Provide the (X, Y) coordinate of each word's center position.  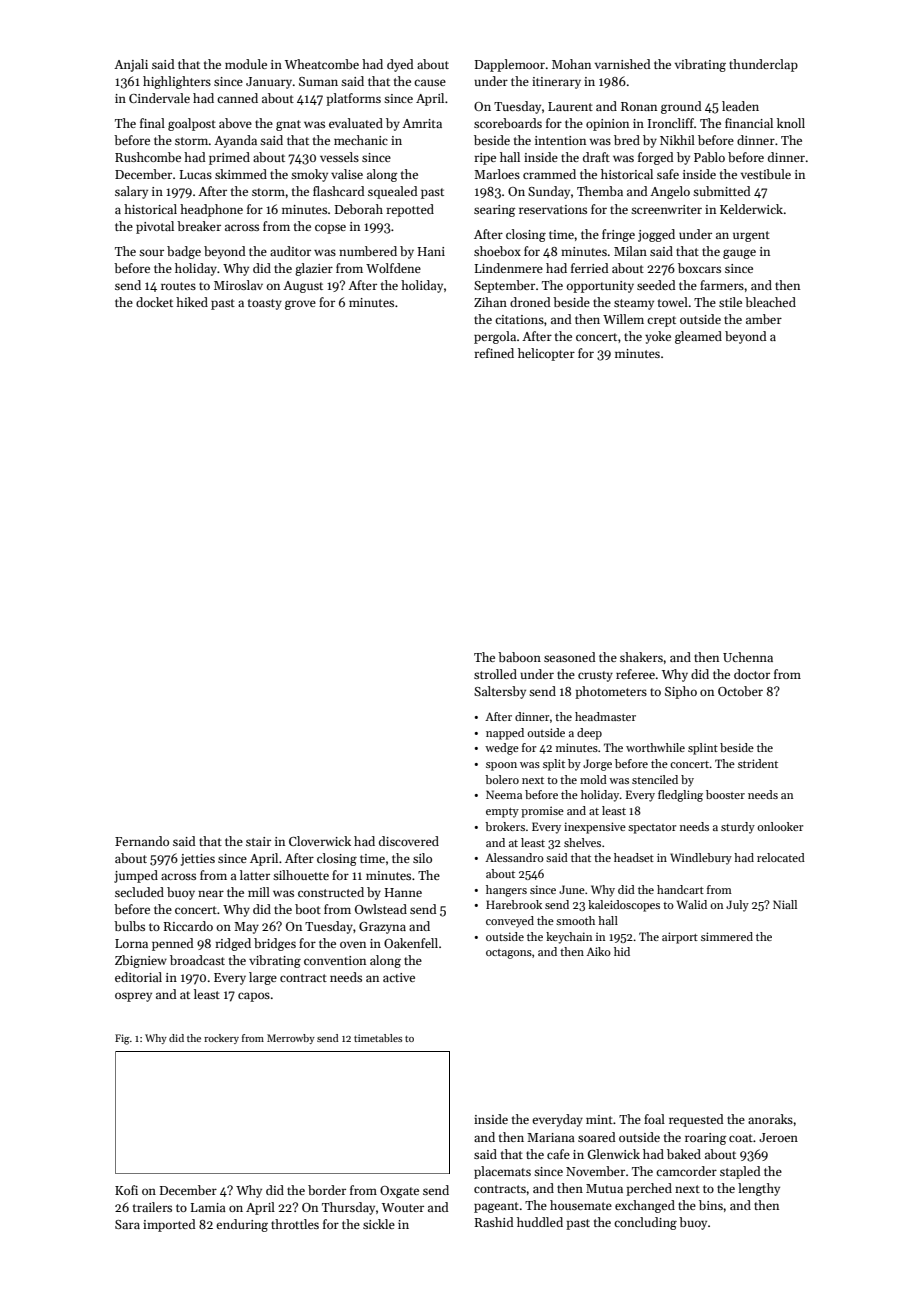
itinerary (556, 83)
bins (711, 1205)
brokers (505, 826)
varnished (622, 64)
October (740, 691)
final (152, 123)
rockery (221, 1039)
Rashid (494, 1222)
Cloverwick (320, 841)
